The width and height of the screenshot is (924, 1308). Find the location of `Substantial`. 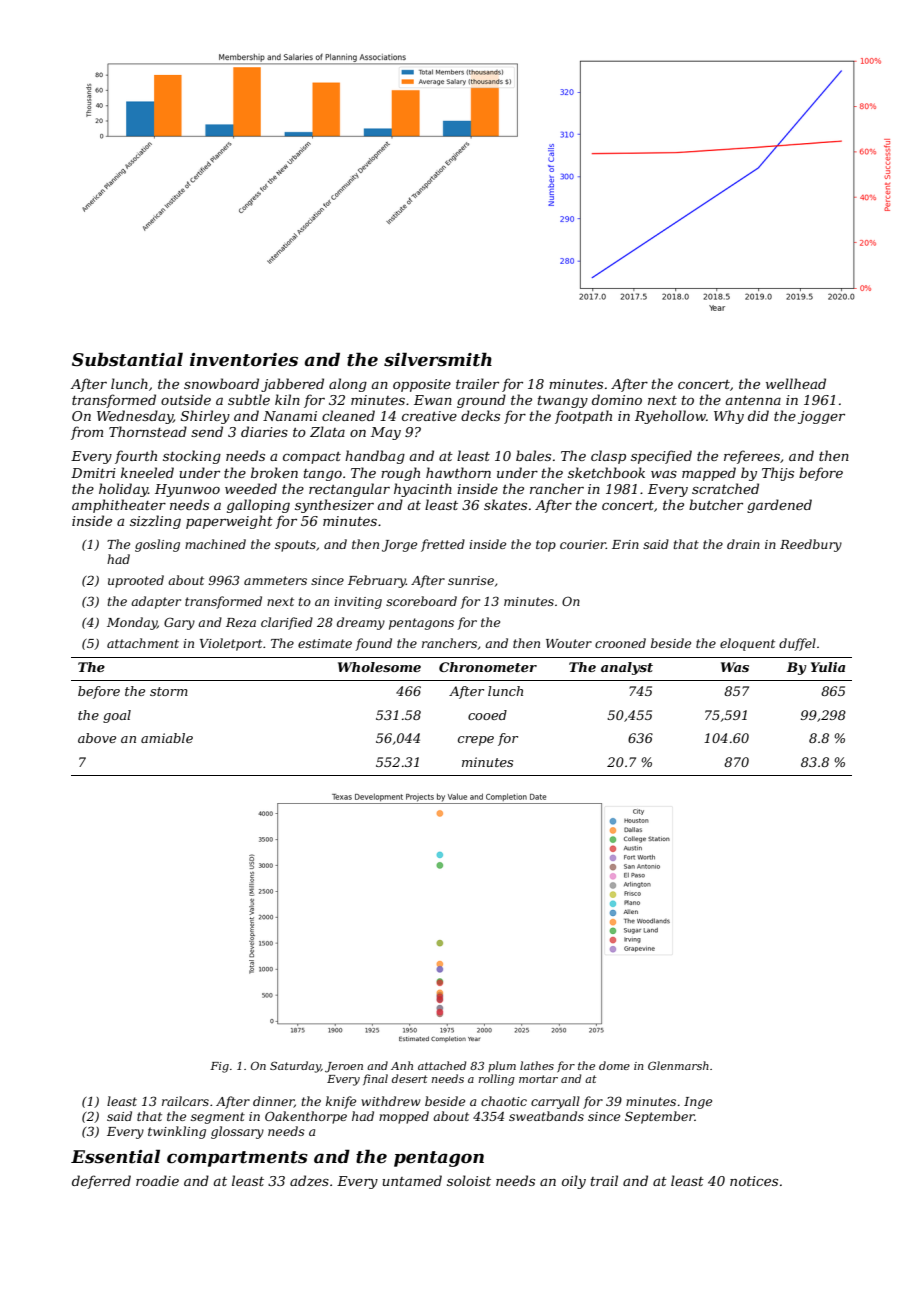

Substantial is located at coordinates (127, 359).
